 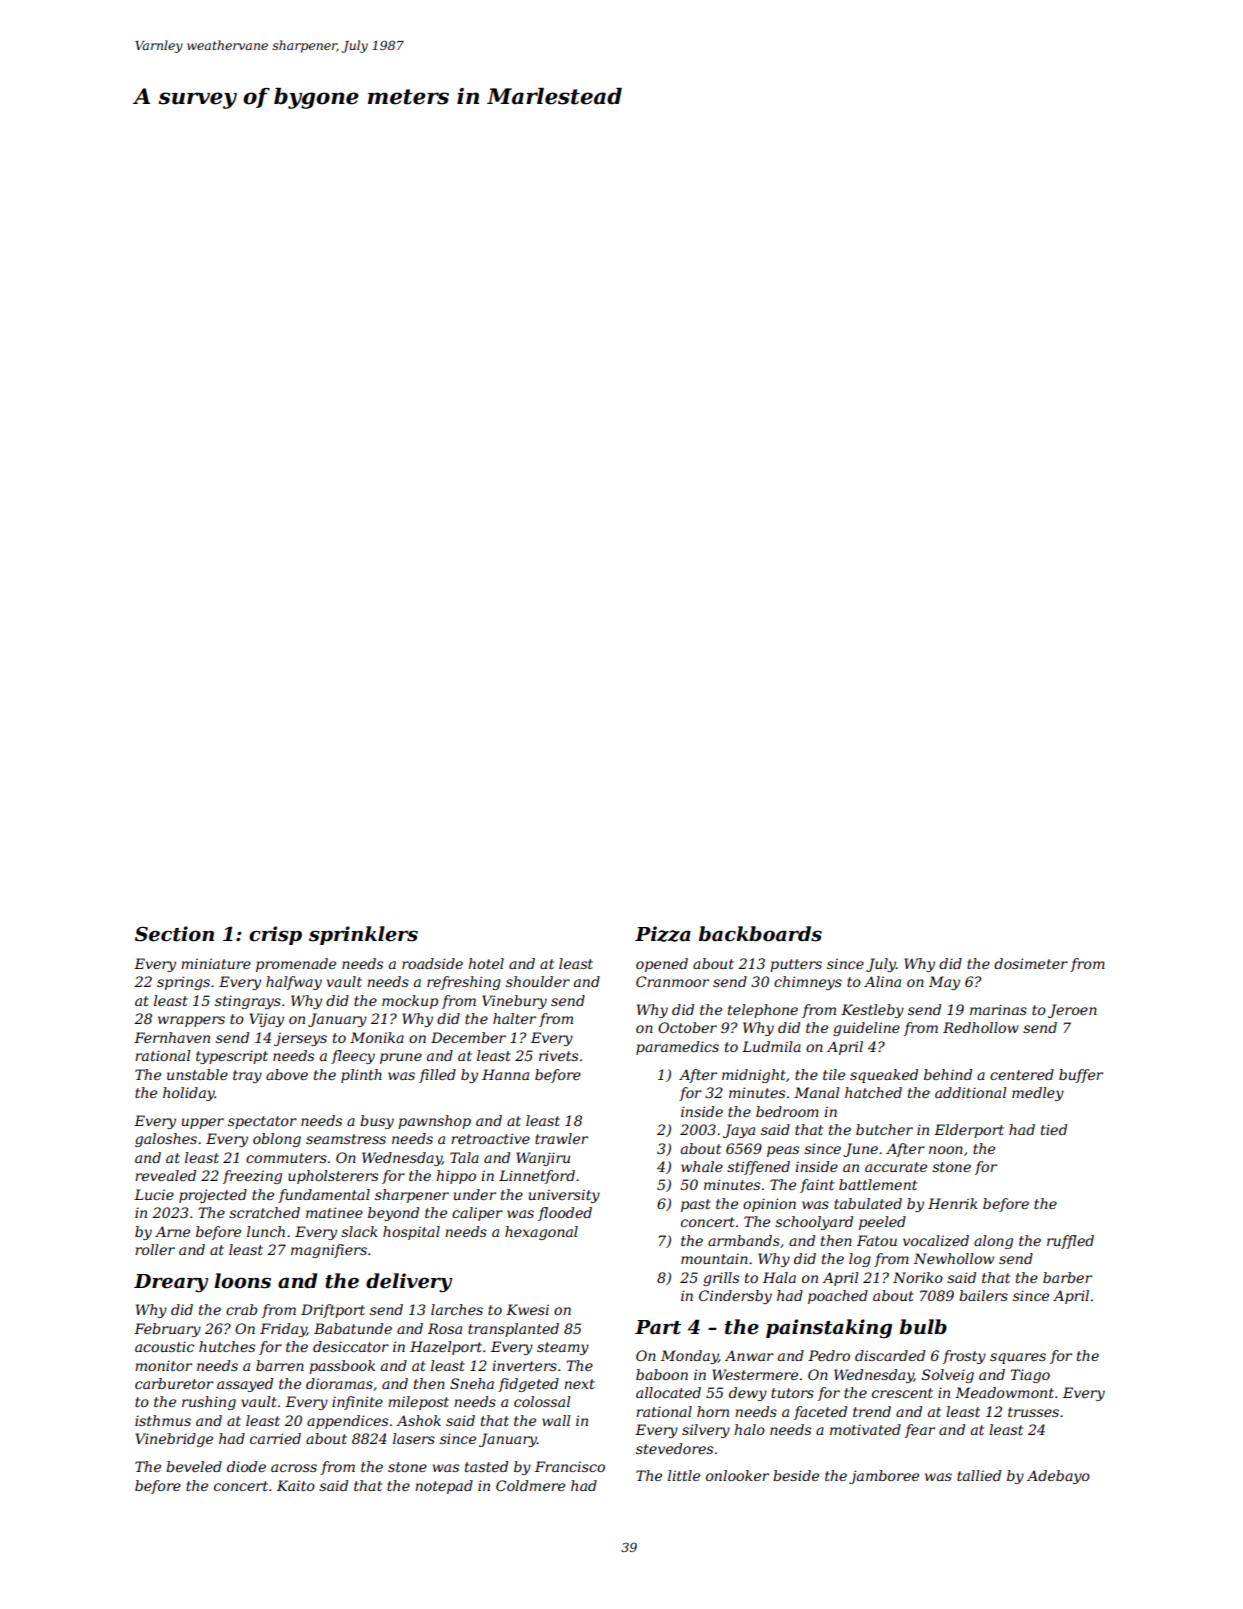 I want to click on Arne, so click(x=172, y=1231).
